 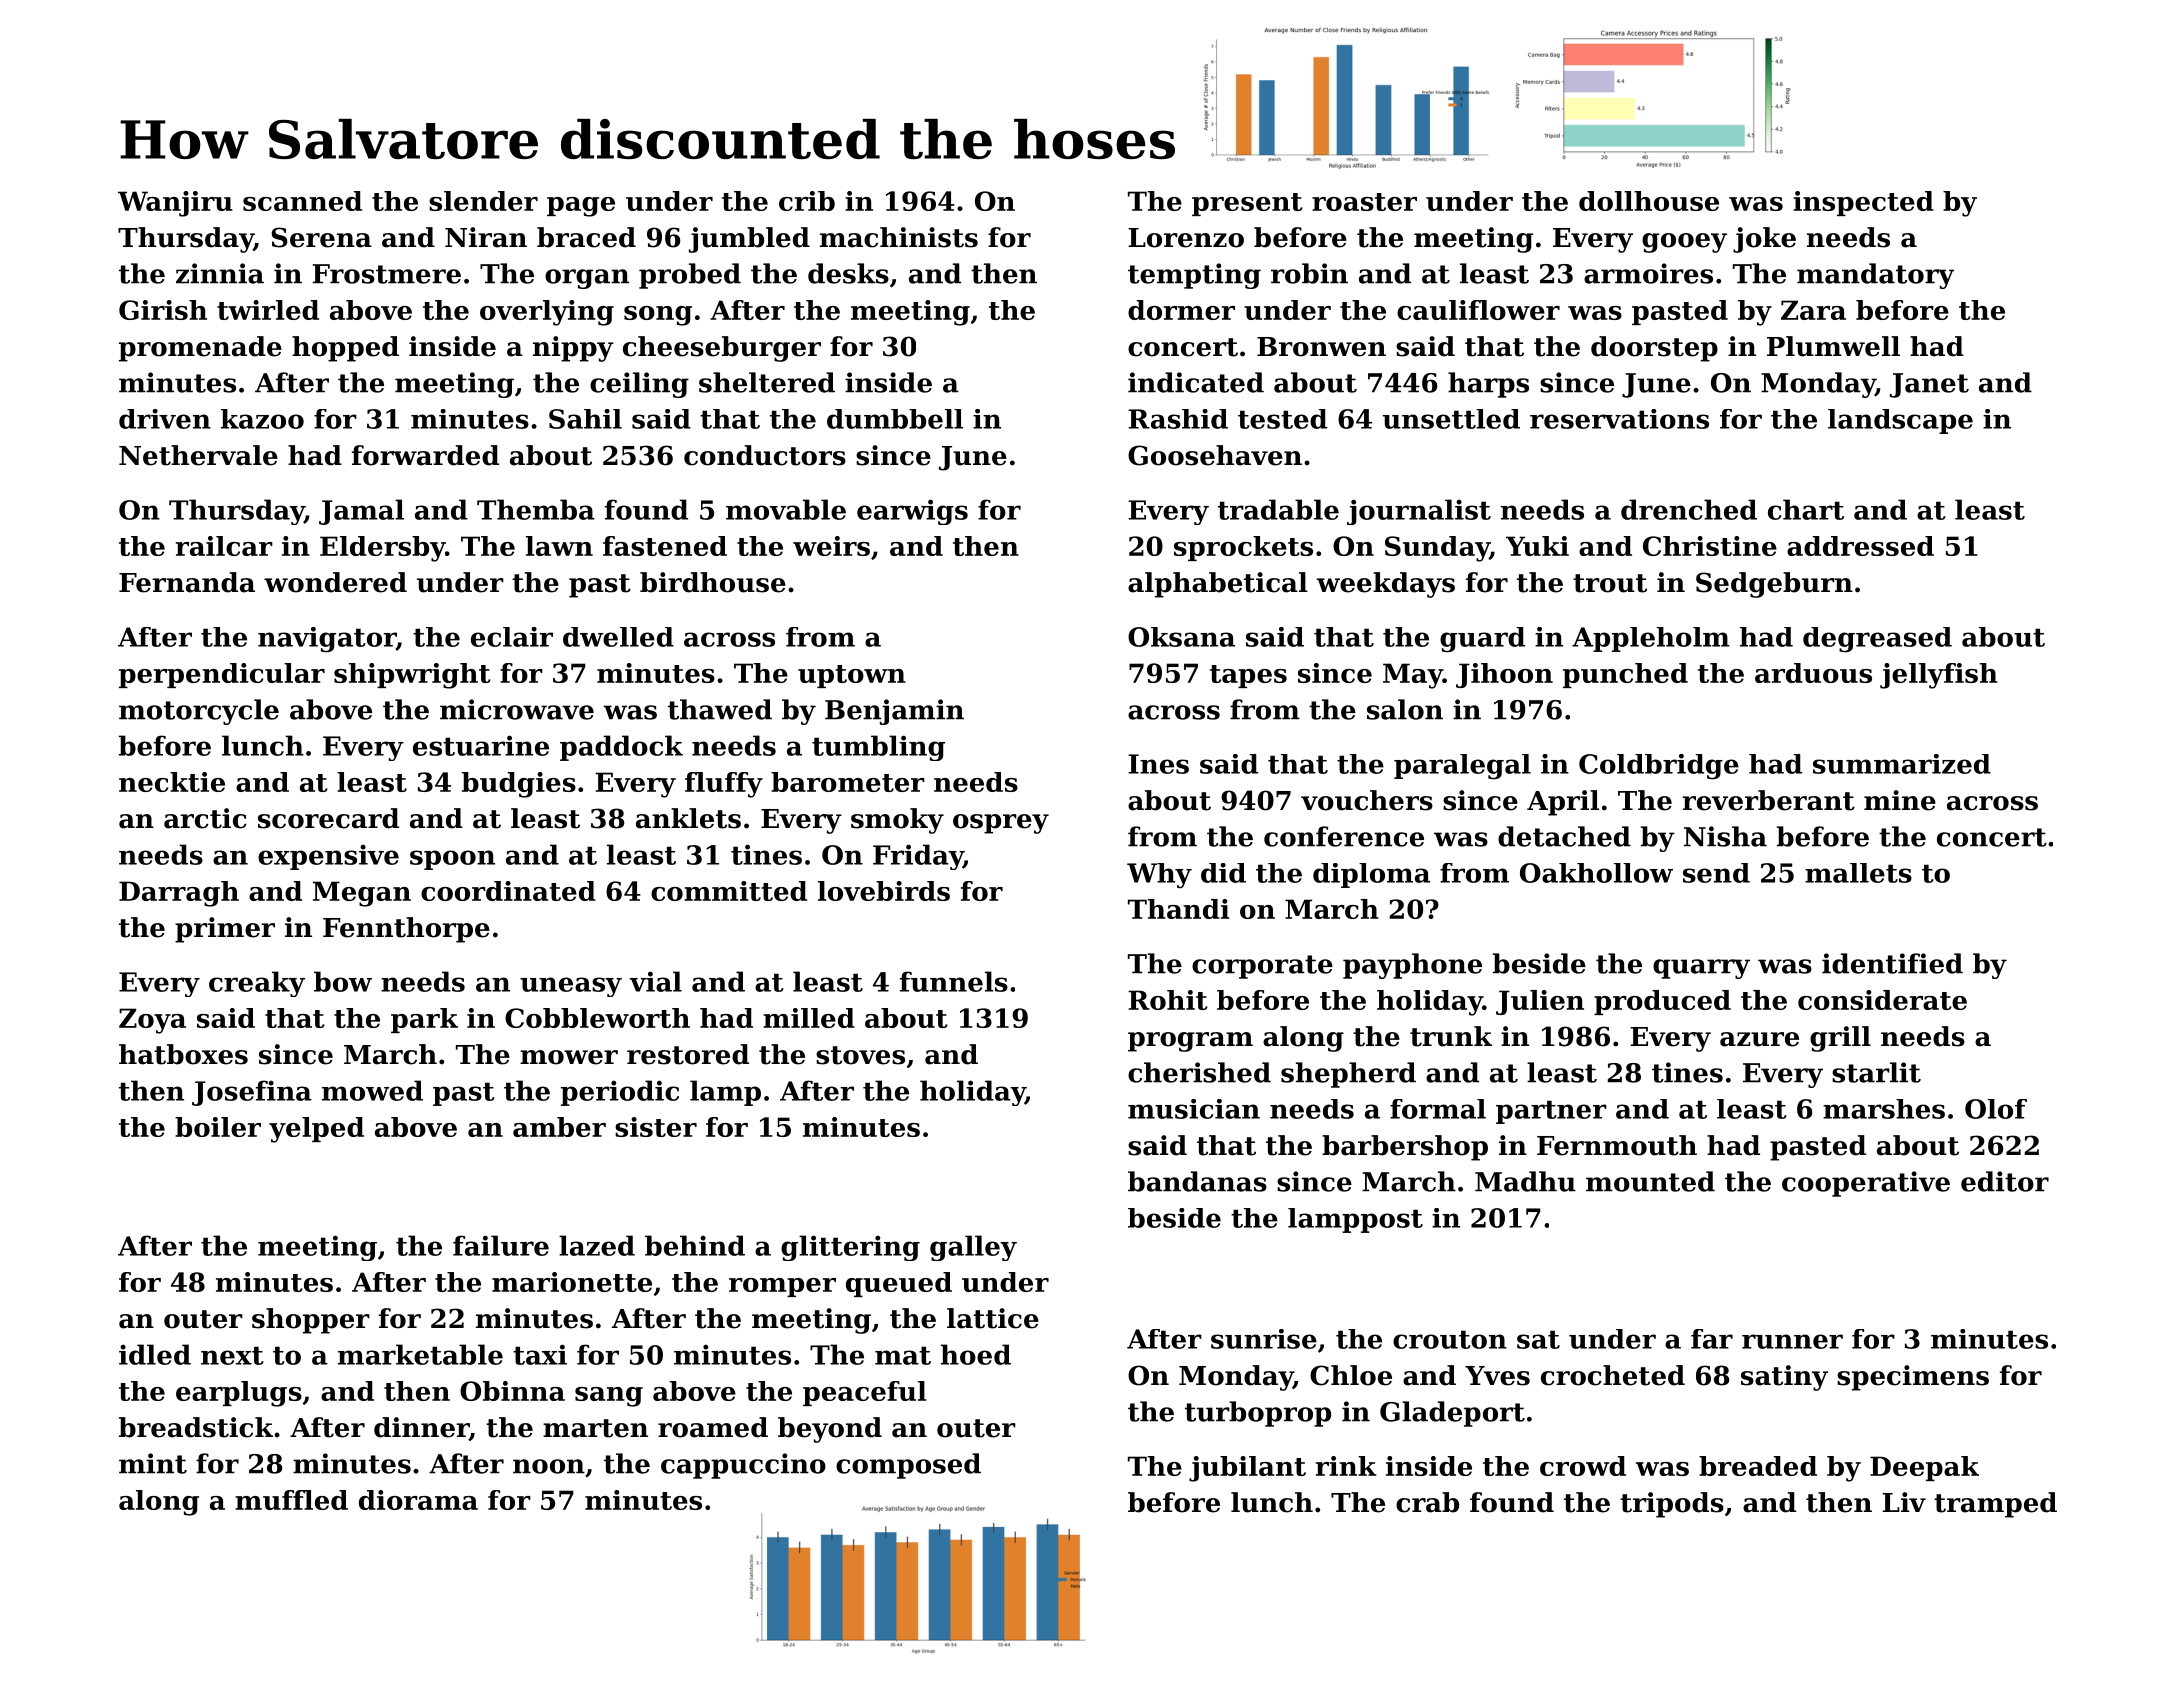 What do you see at coordinates (1892, 963) in the screenshot?
I see `identified` at bounding box center [1892, 963].
